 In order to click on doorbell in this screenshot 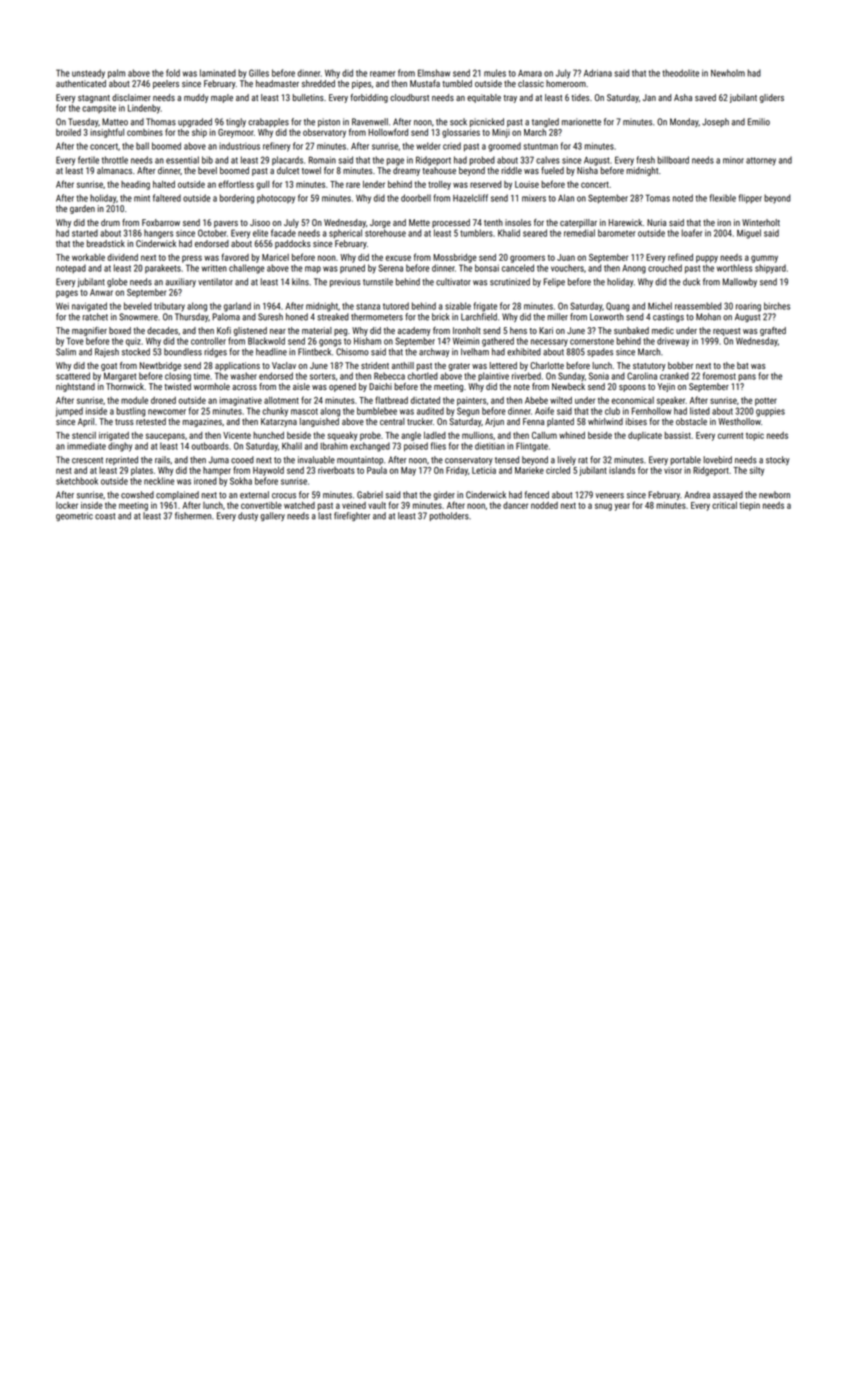, I will do `click(416, 198)`.
